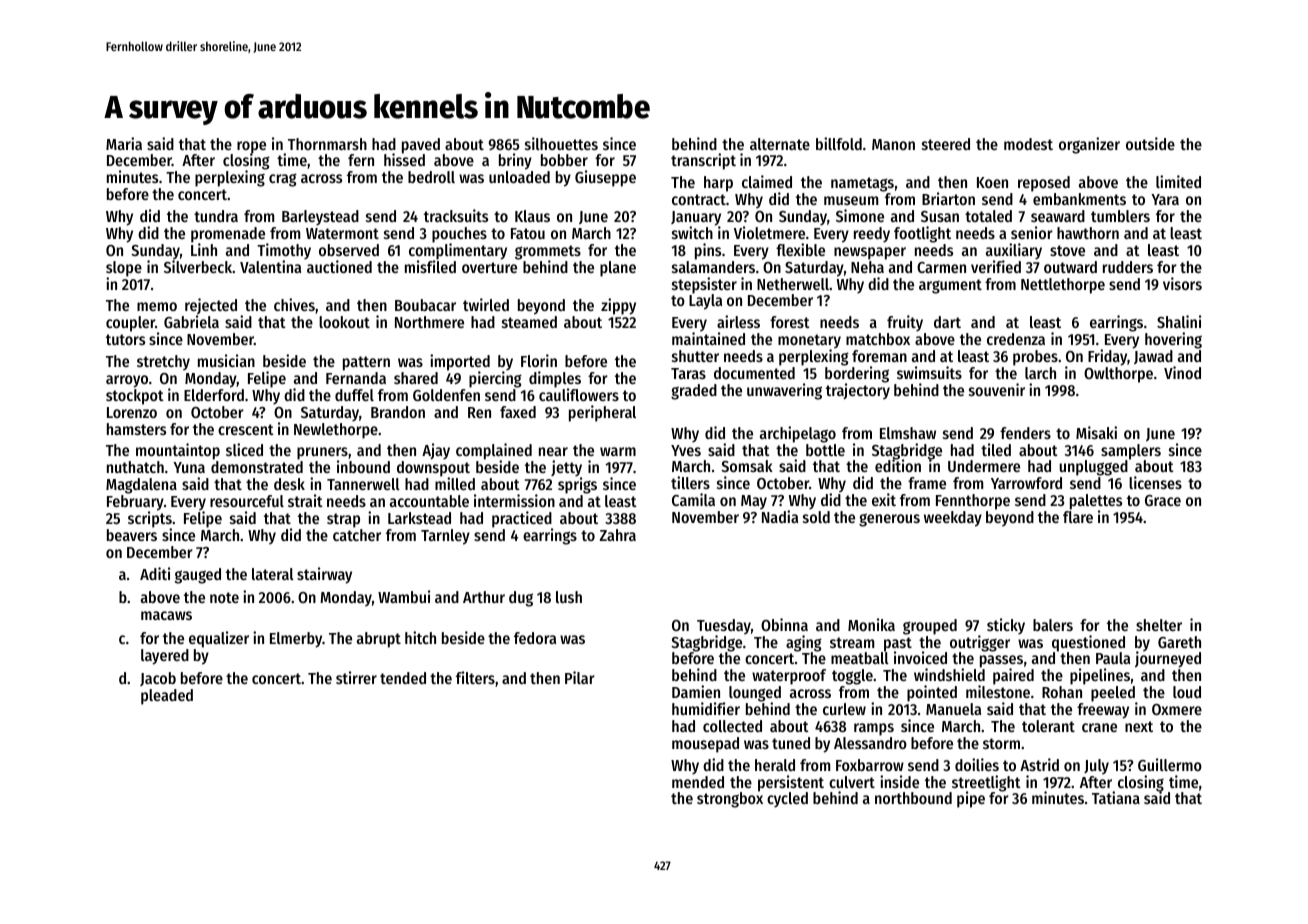 The width and height of the screenshot is (1308, 924). What do you see at coordinates (730, 800) in the screenshot?
I see `strongbox` at bounding box center [730, 800].
